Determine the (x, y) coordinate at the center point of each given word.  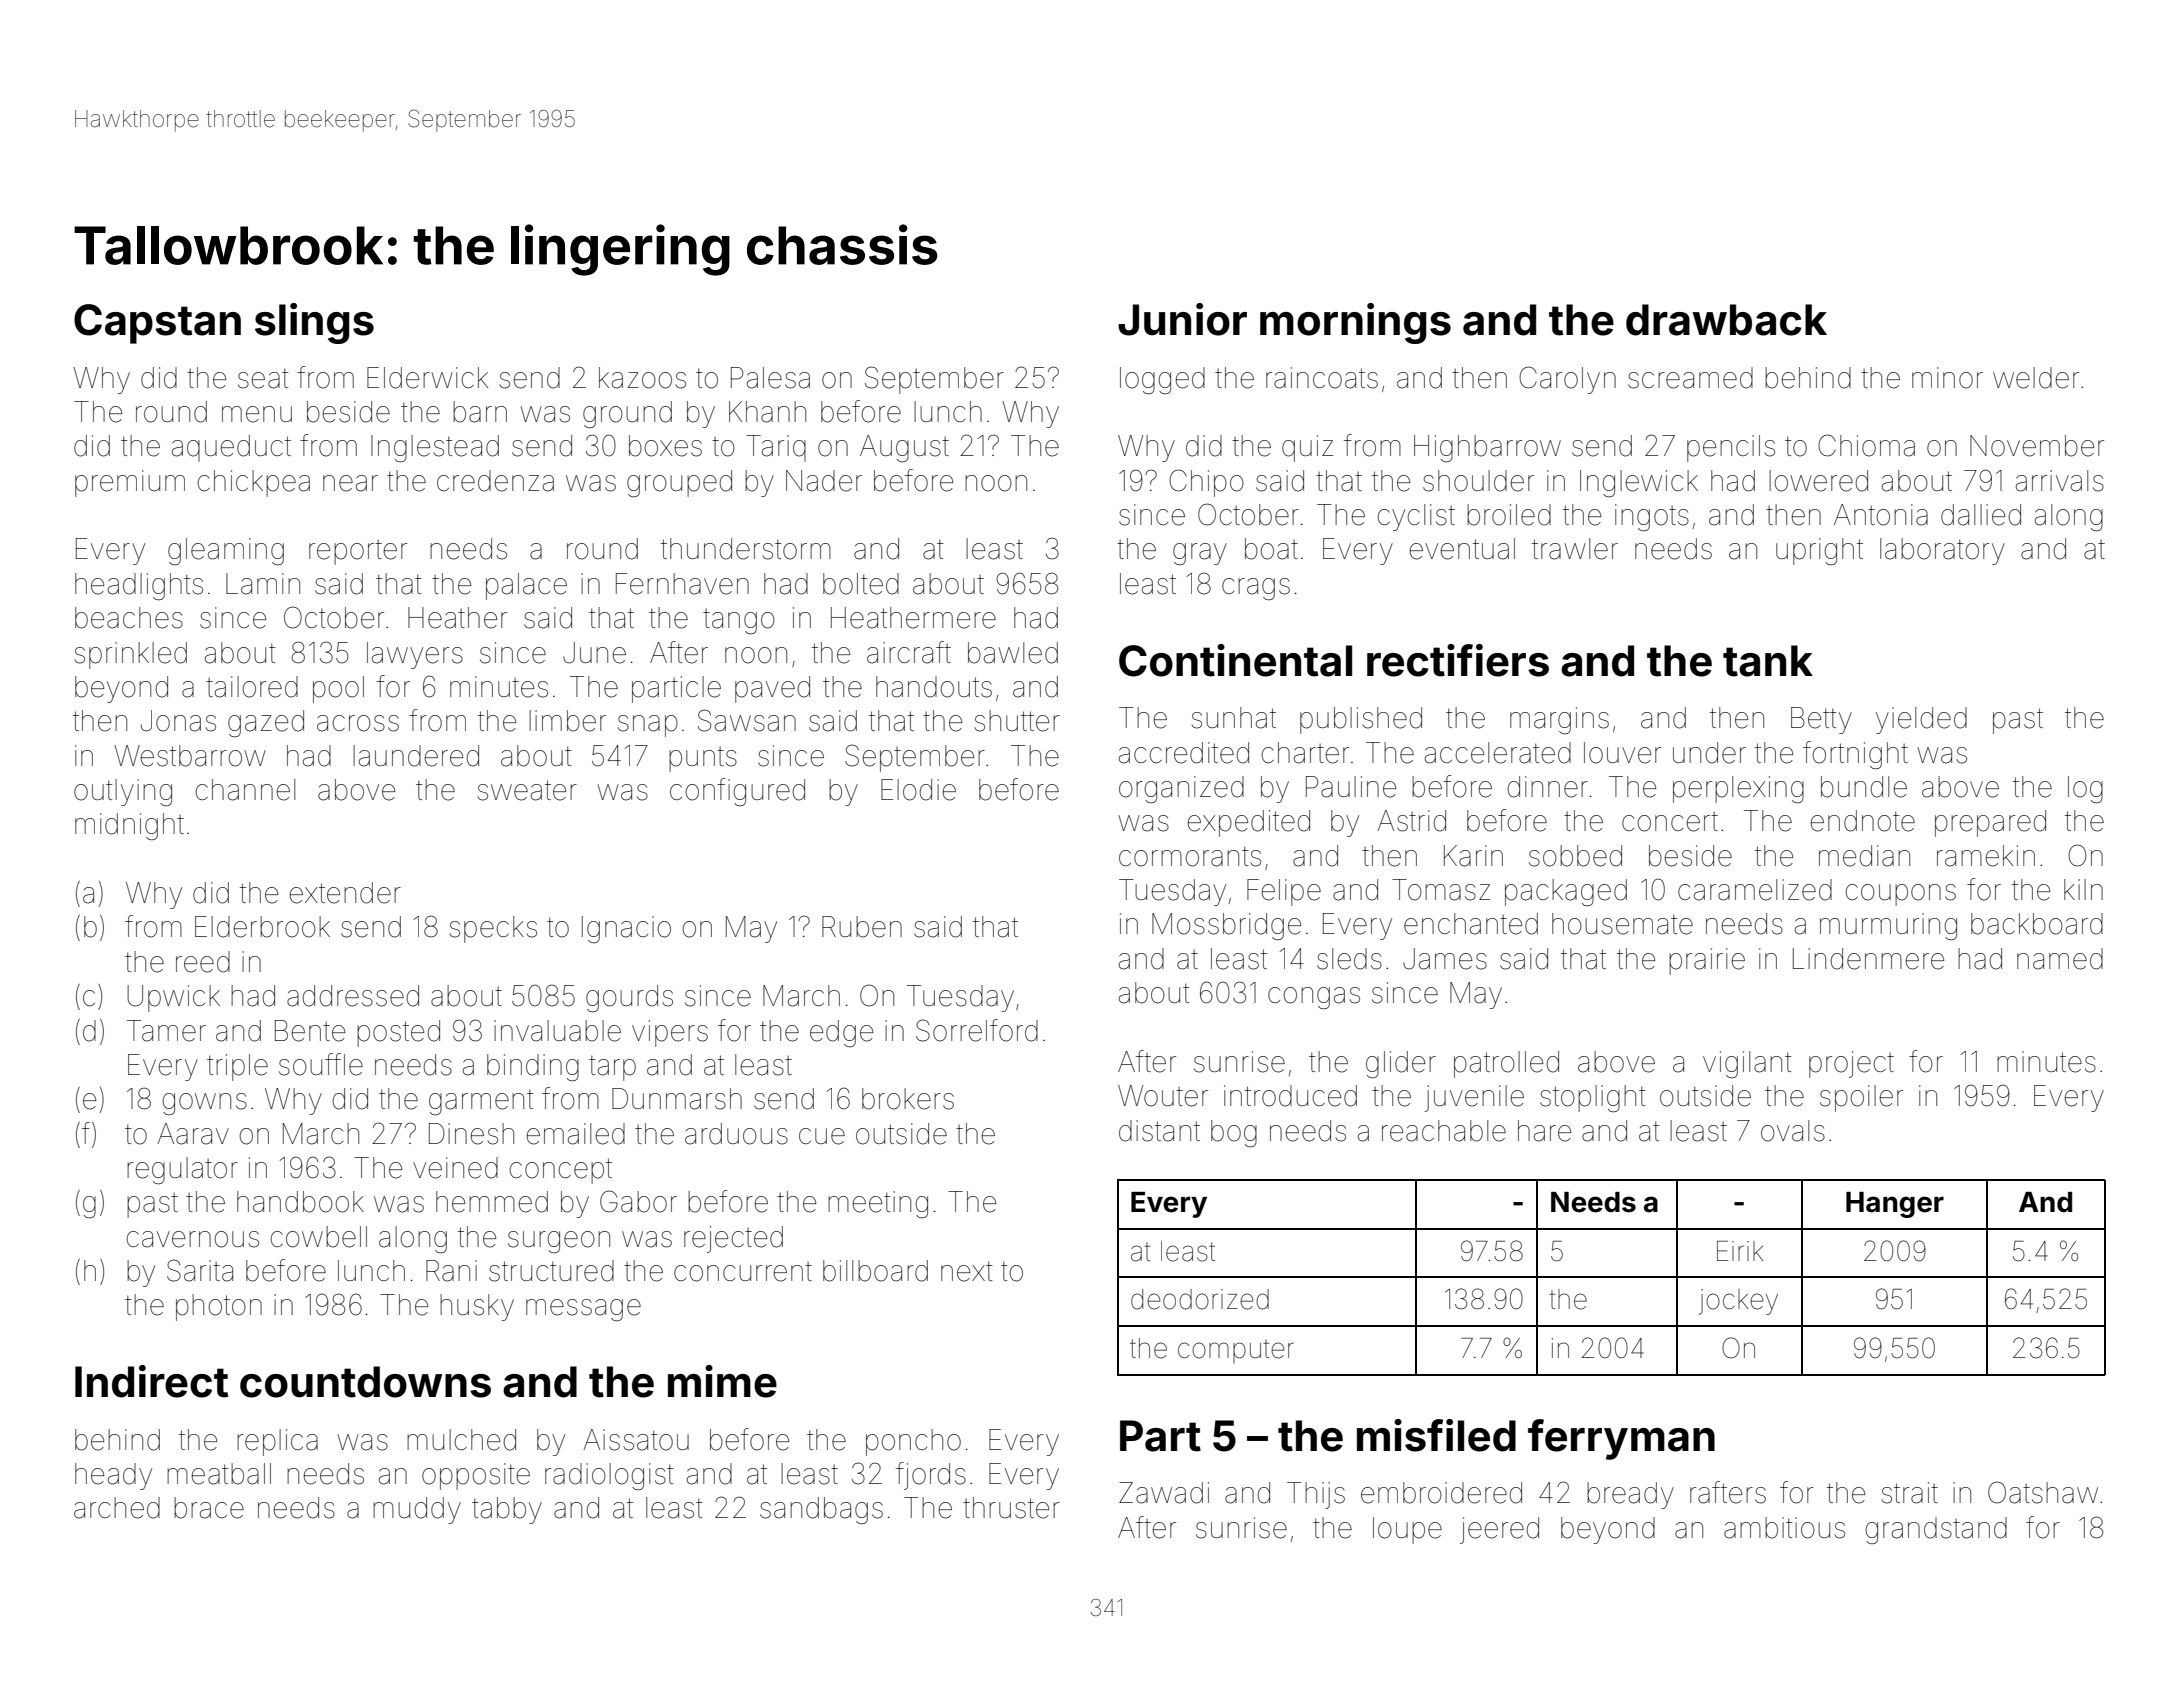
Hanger (1895, 1205)
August (904, 448)
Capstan (157, 324)
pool (338, 689)
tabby (507, 1510)
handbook (300, 1202)
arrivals (2060, 481)
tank (1768, 661)
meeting (878, 1204)
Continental (1235, 660)
